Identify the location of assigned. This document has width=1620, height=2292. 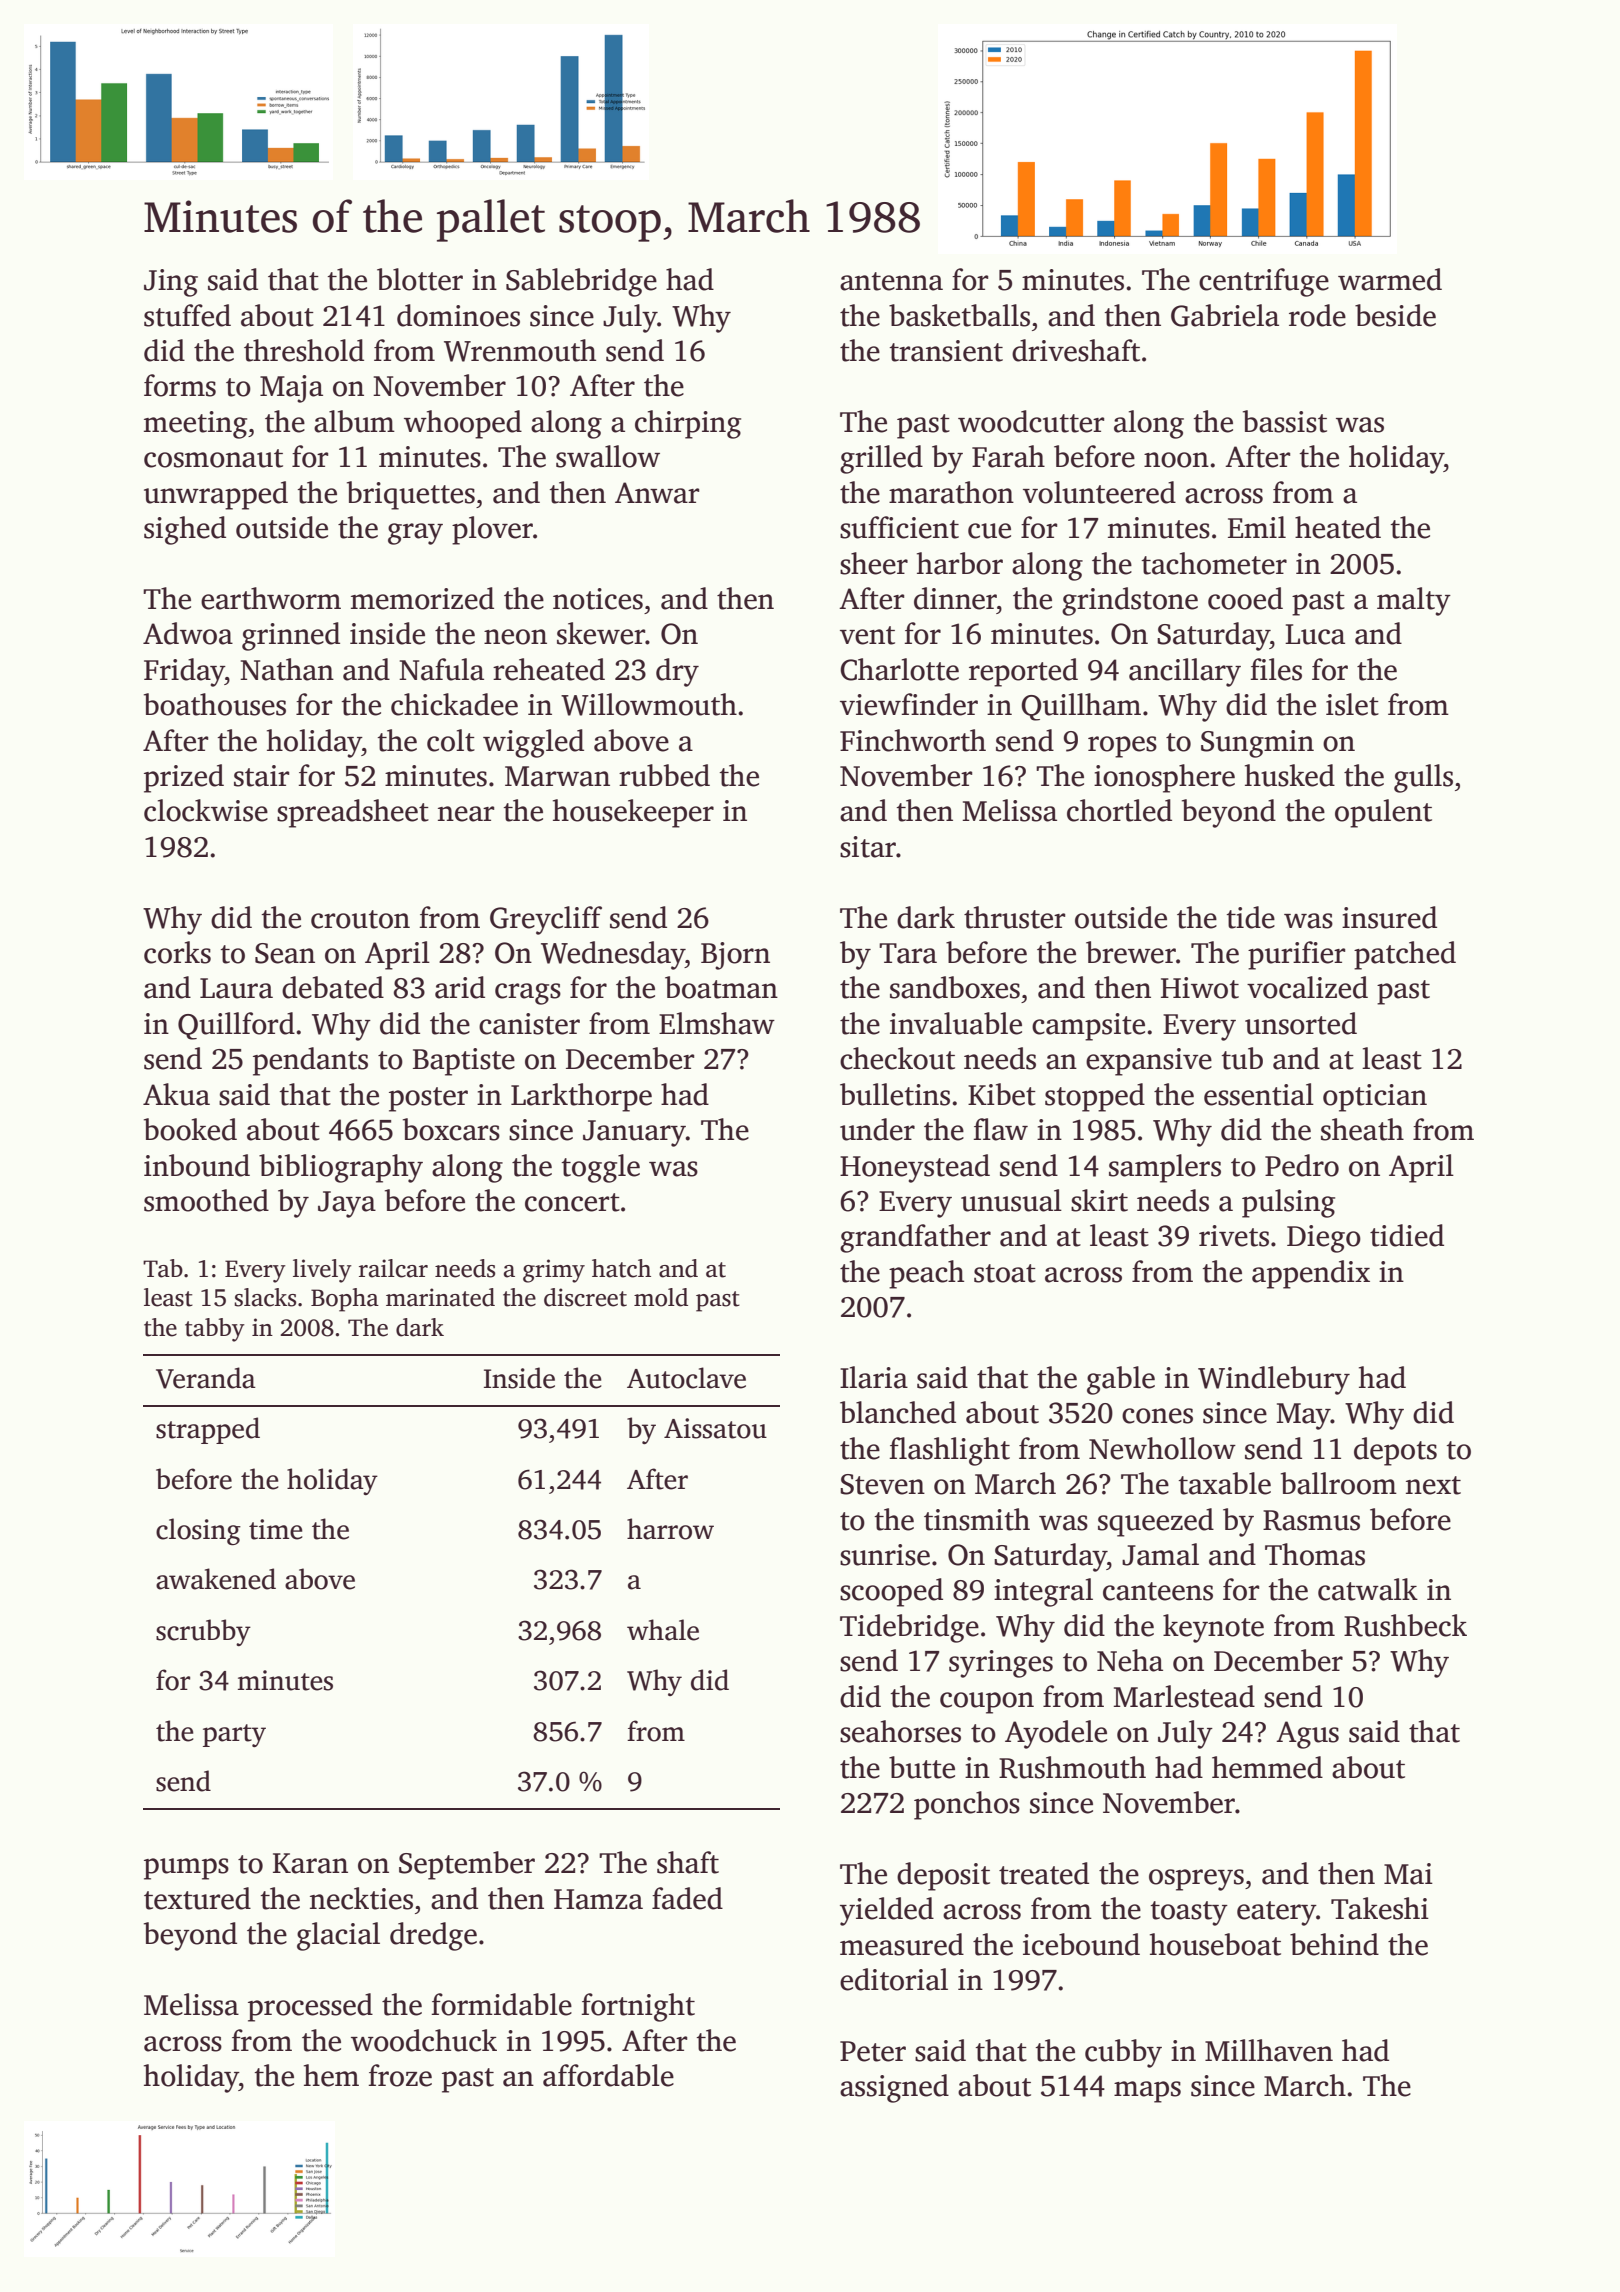
(894, 2088).
